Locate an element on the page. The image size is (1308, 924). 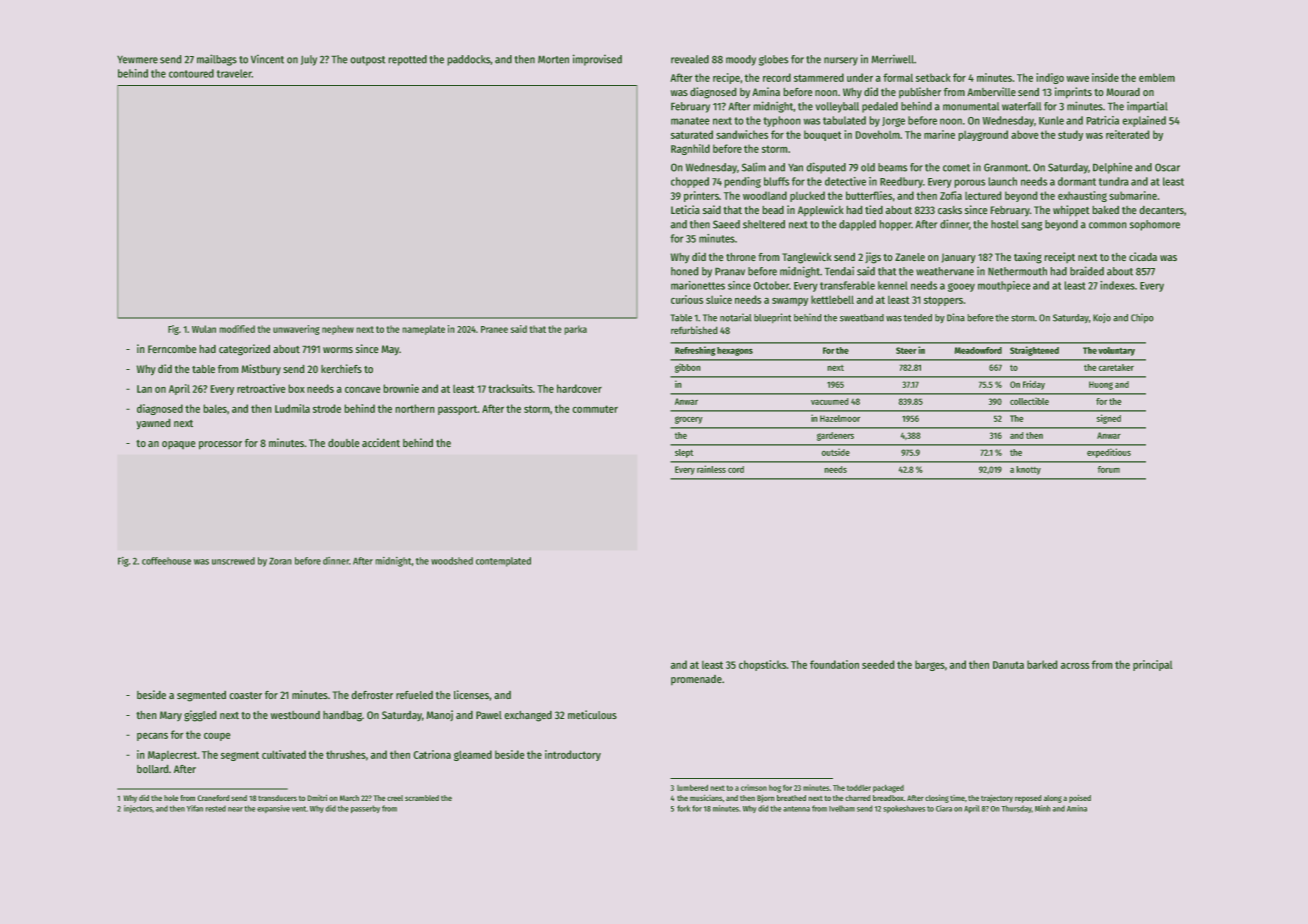
Mistbury is located at coordinates (261, 370).
